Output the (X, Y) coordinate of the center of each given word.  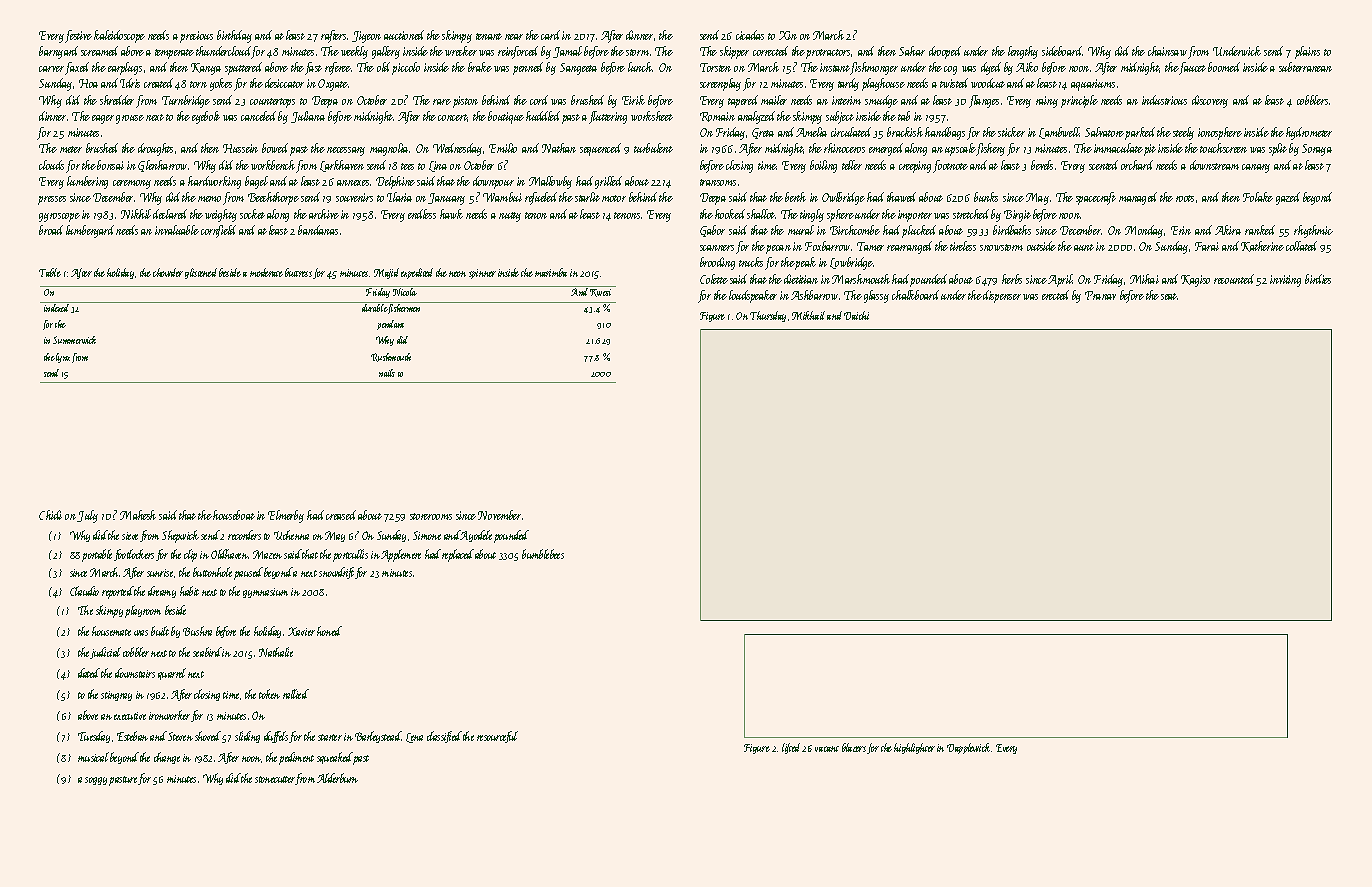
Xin (788, 35)
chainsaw (1167, 51)
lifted (791, 748)
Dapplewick (968, 748)
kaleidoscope (119, 36)
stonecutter (275, 780)
